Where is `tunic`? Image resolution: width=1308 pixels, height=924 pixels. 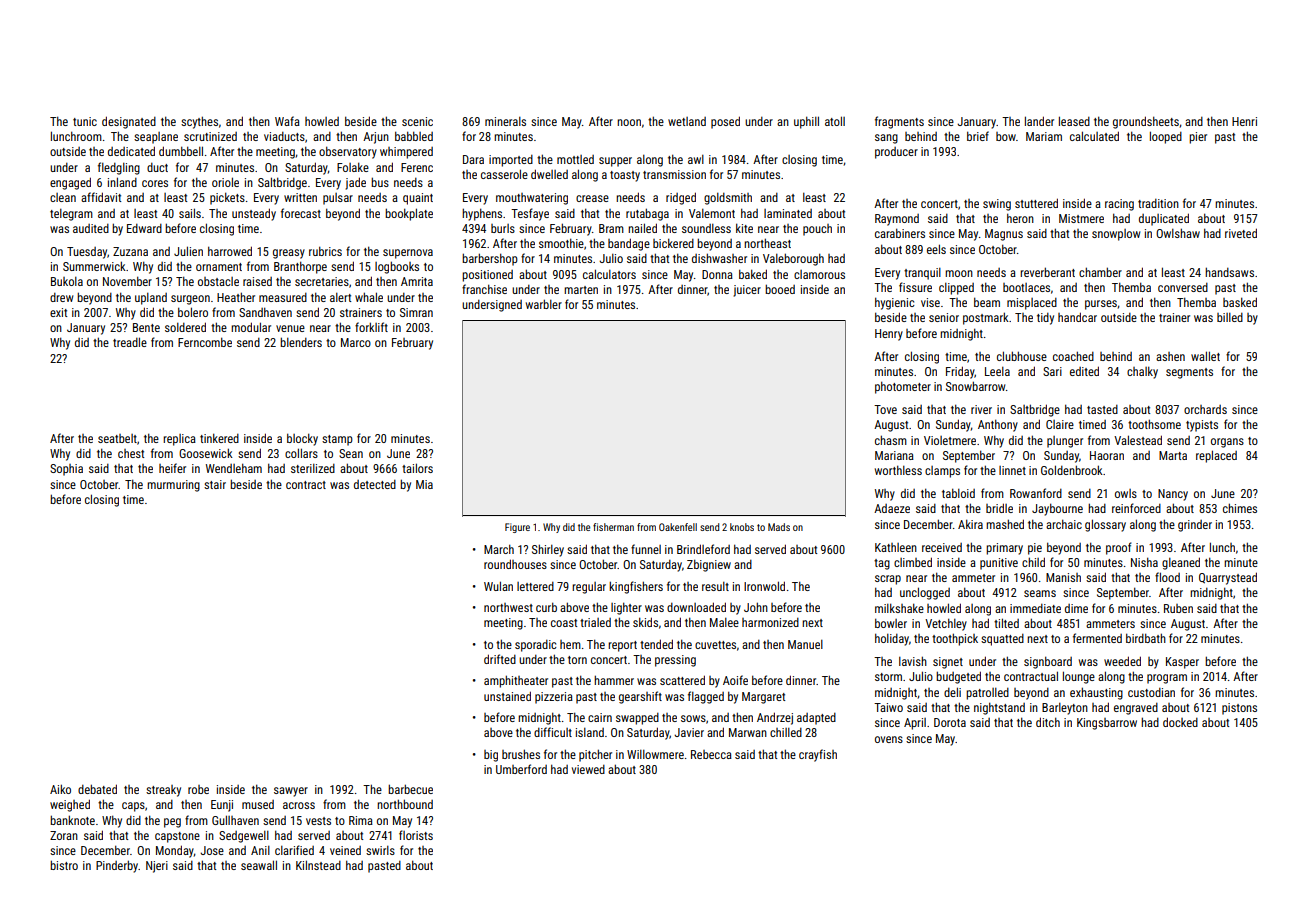
tunic is located at coordinates (85, 121).
